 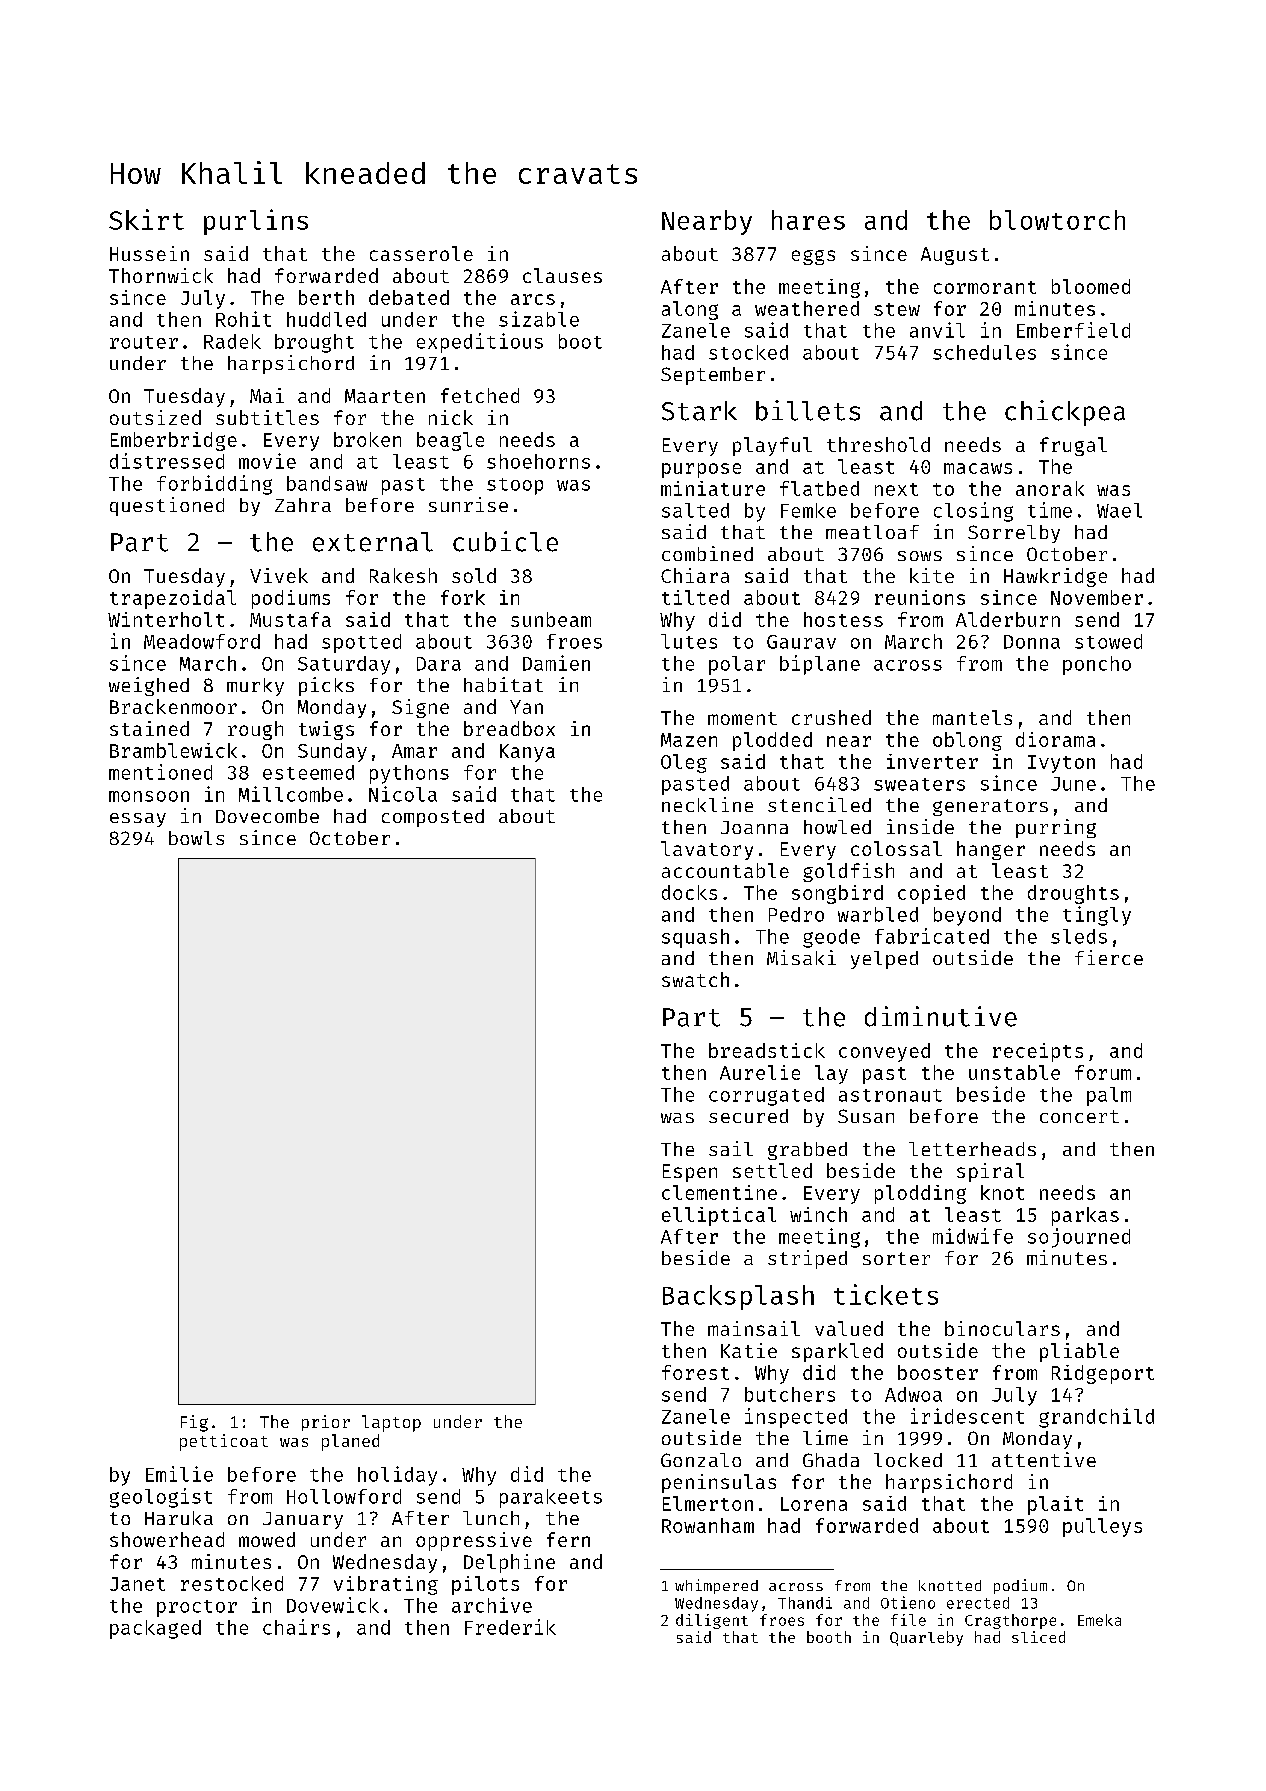 I want to click on Skirt, so click(x=146, y=219).
